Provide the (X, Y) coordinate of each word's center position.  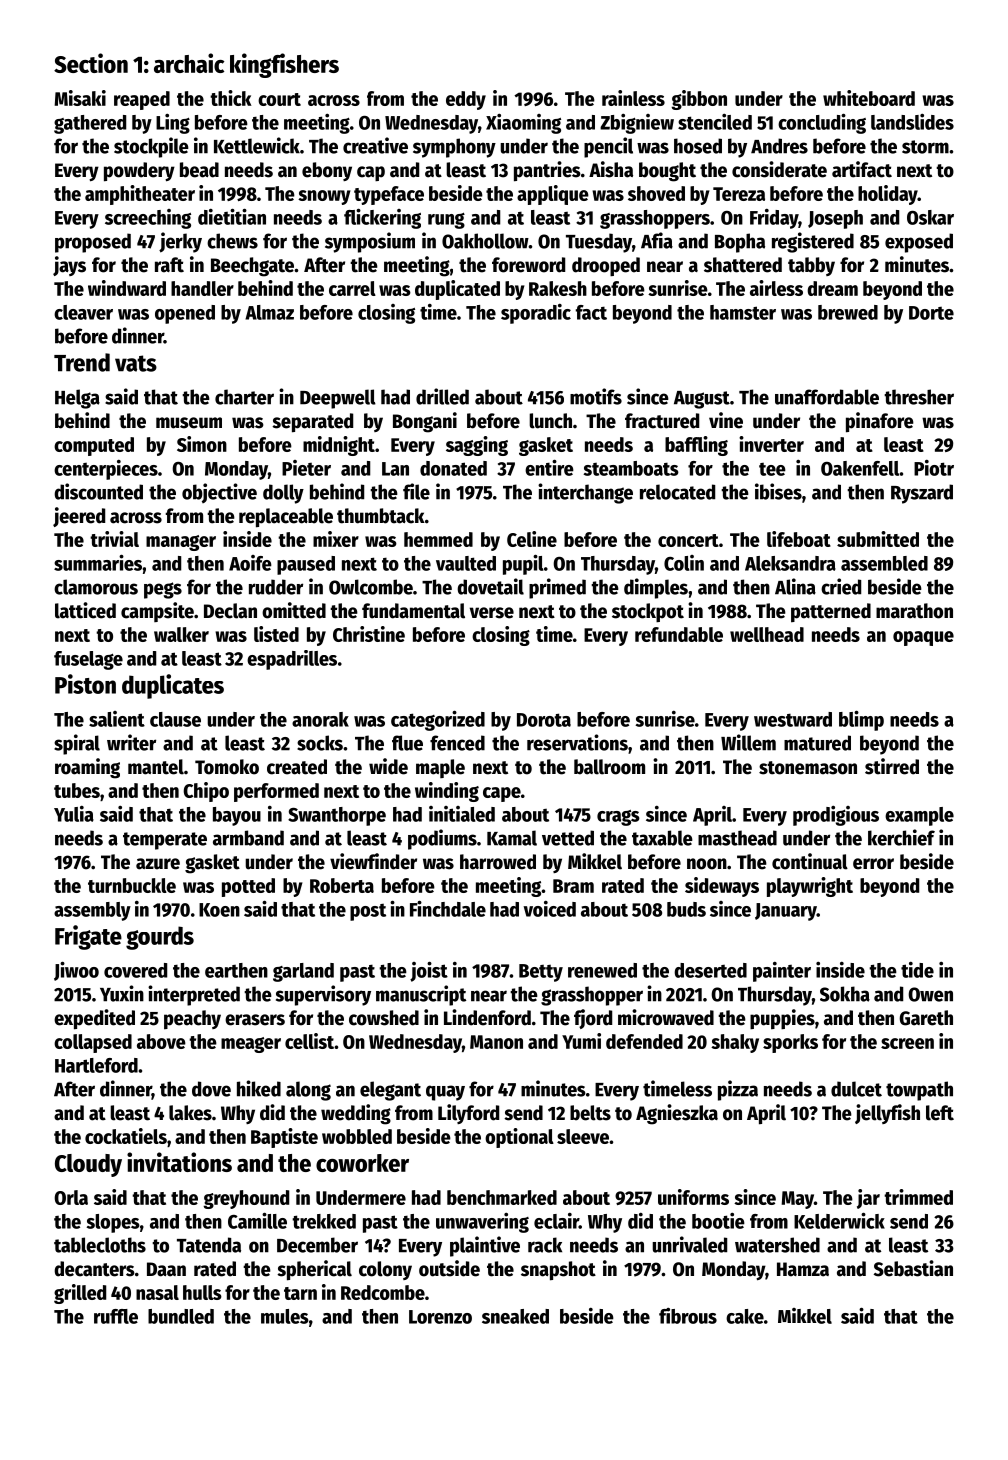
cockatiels (126, 1136)
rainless (633, 98)
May (797, 1200)
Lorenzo (440, 1317)
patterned (831, 613)
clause (175, 719)
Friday (774, 219)
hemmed (438, 539)
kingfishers (284, 65)
